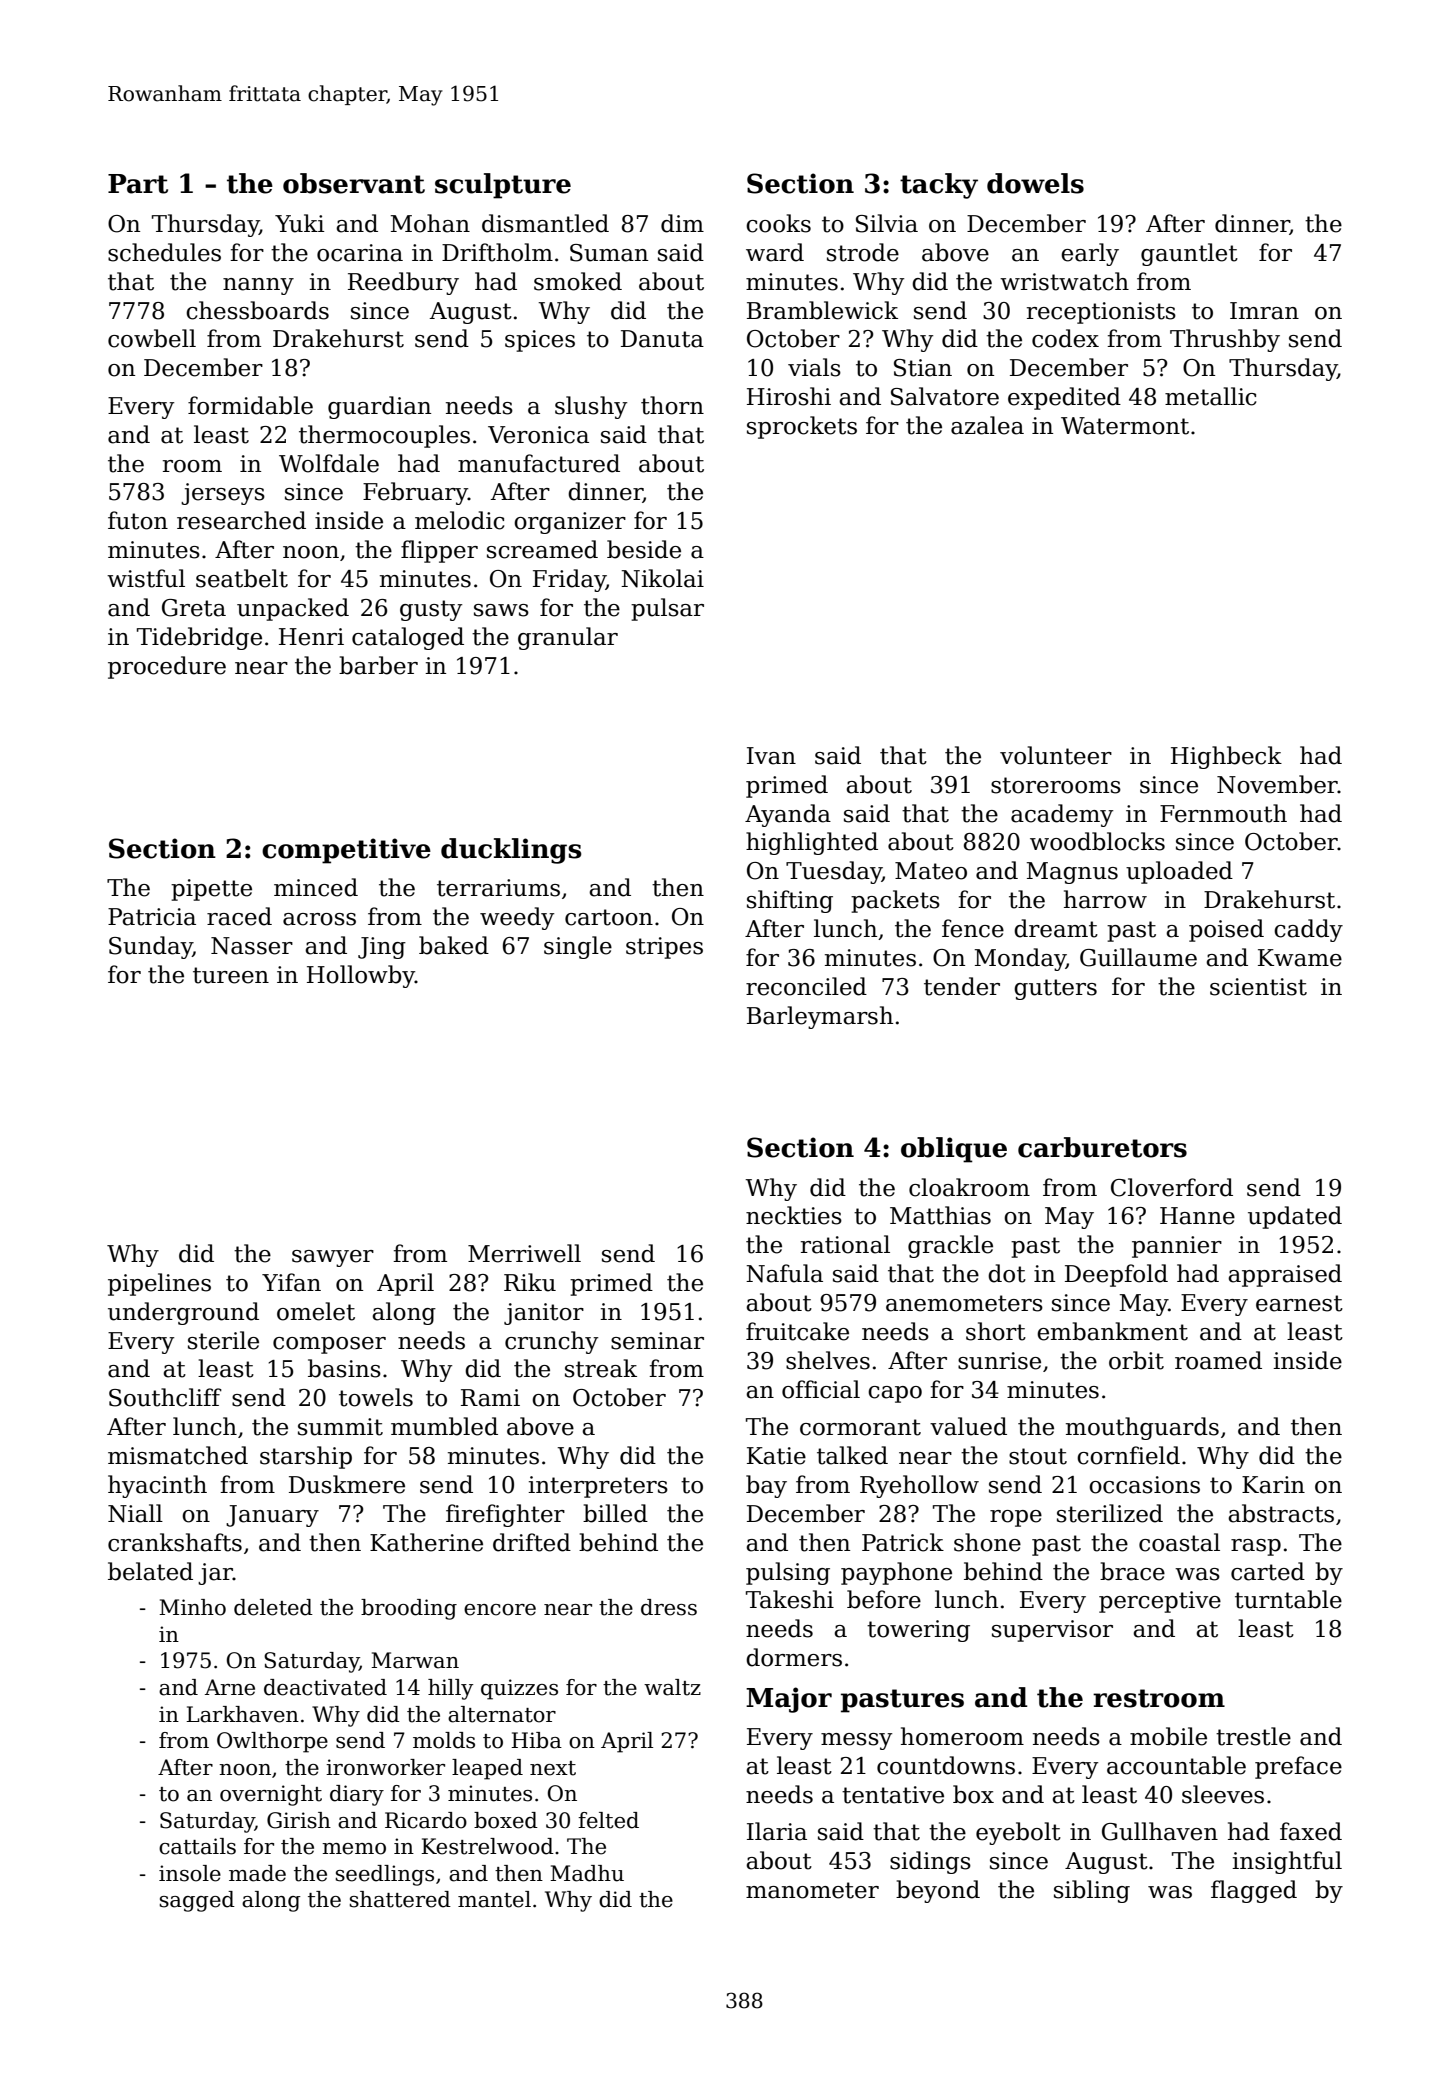 This screenshot has width=1450, height=2100. What do you see at coordinates (431, 610) in the screenshot?
I see `gusty` at bounding box center [431, 610].
